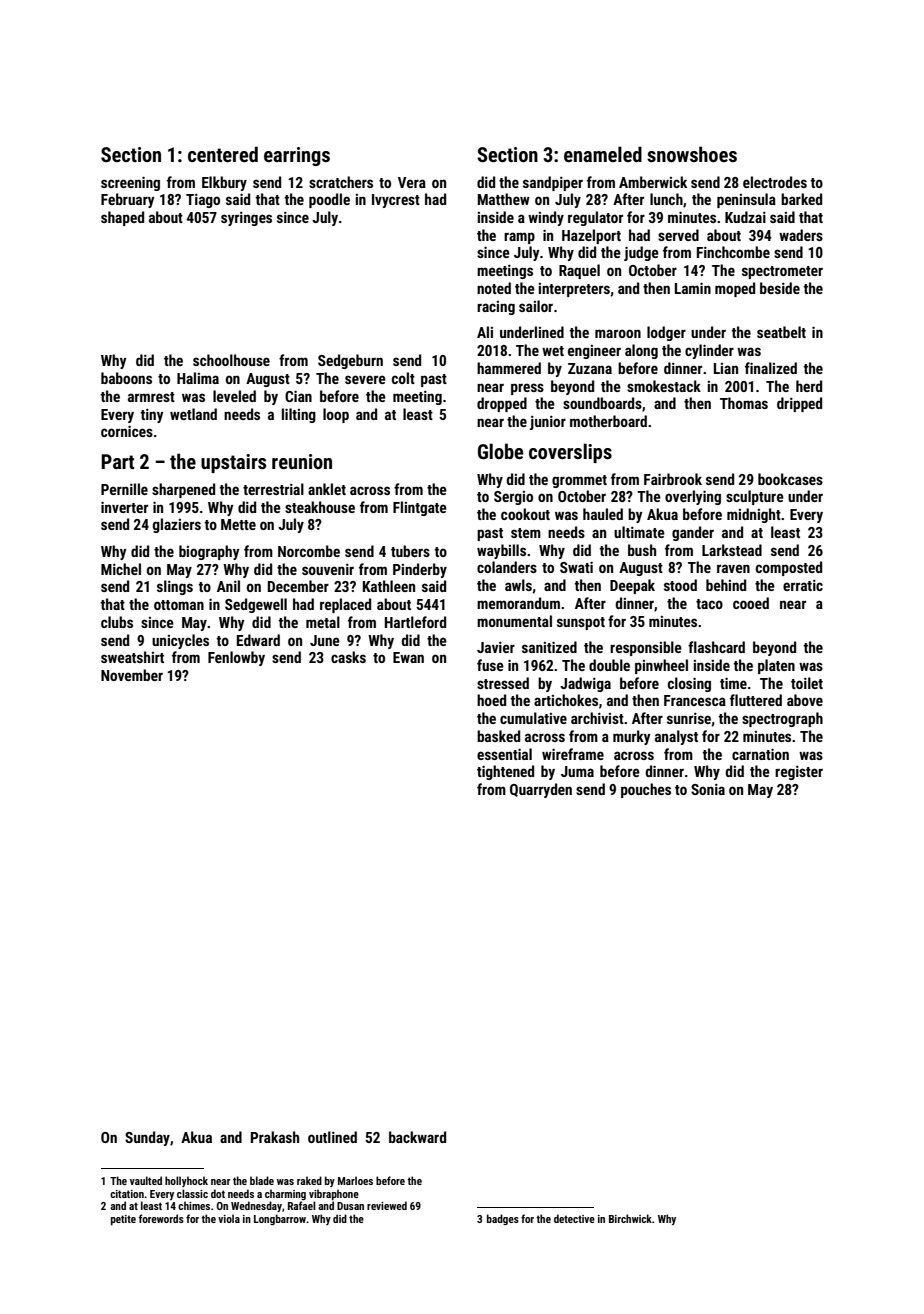 Image resolution: width=924 pixels, height=1314 pixels. What do you see at coordinates (228, 586) in the image?
I see `Anil` at bounding box center [228, 586].
